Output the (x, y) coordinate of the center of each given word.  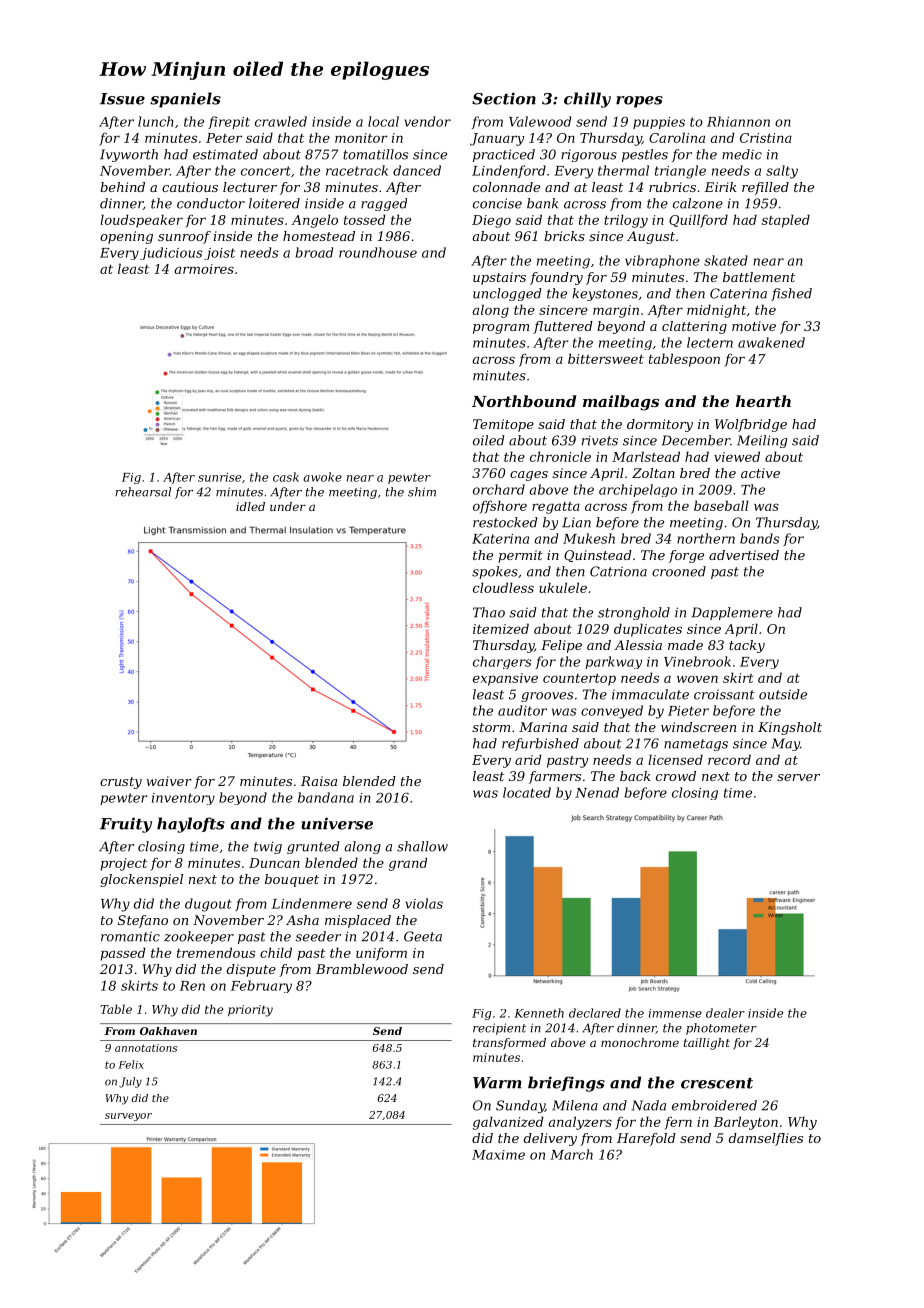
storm (491, 727)
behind (122, 187)
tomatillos (375, 154)
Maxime (498, 1155)
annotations (146, 1048)
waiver (169, 781)
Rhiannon (738, 121)
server (798, 777)
